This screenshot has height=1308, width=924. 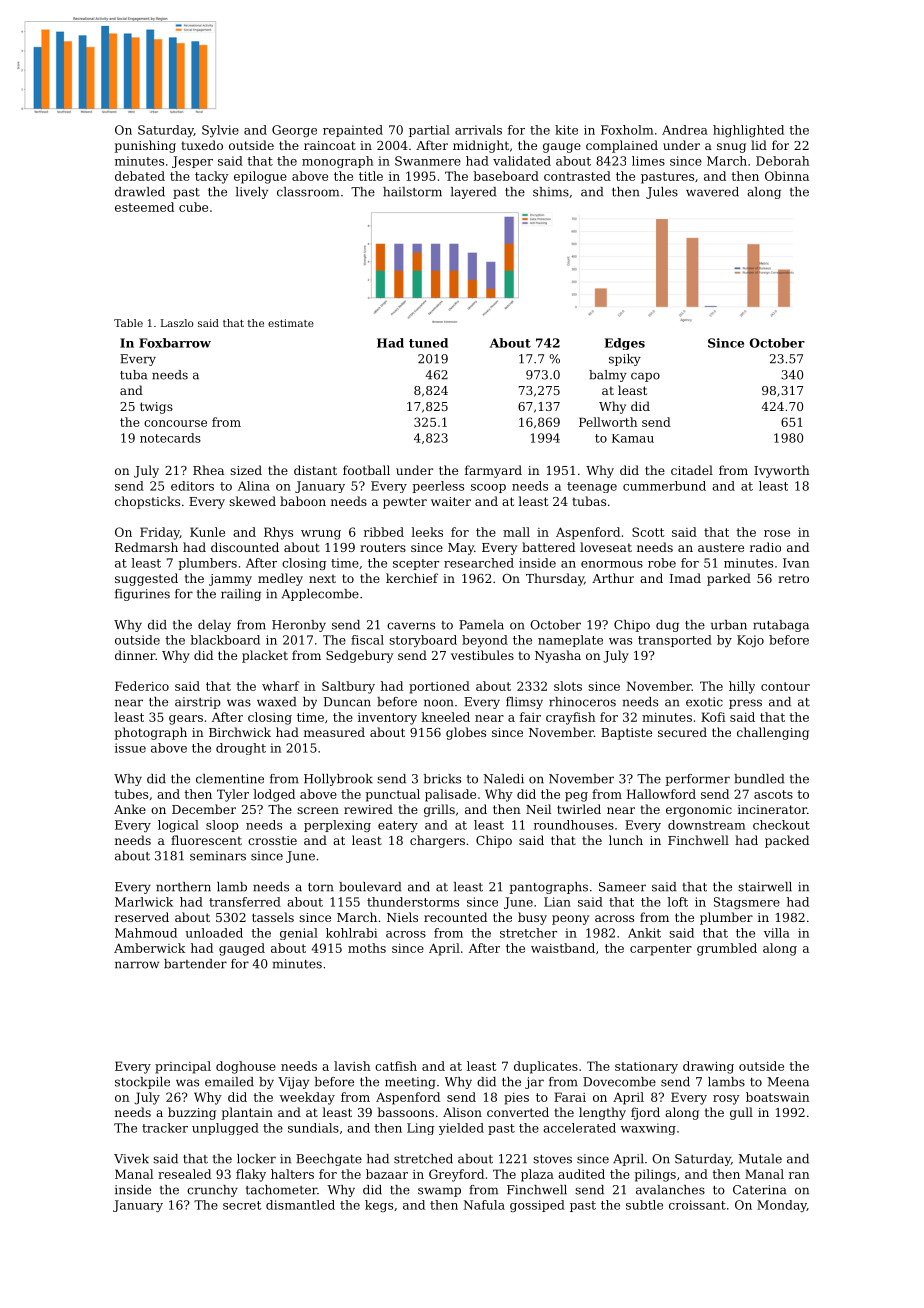 What do you see at coordinates (482, 655) in the screenshot?
I see `vestibules` at bounding box center [482, 655].
